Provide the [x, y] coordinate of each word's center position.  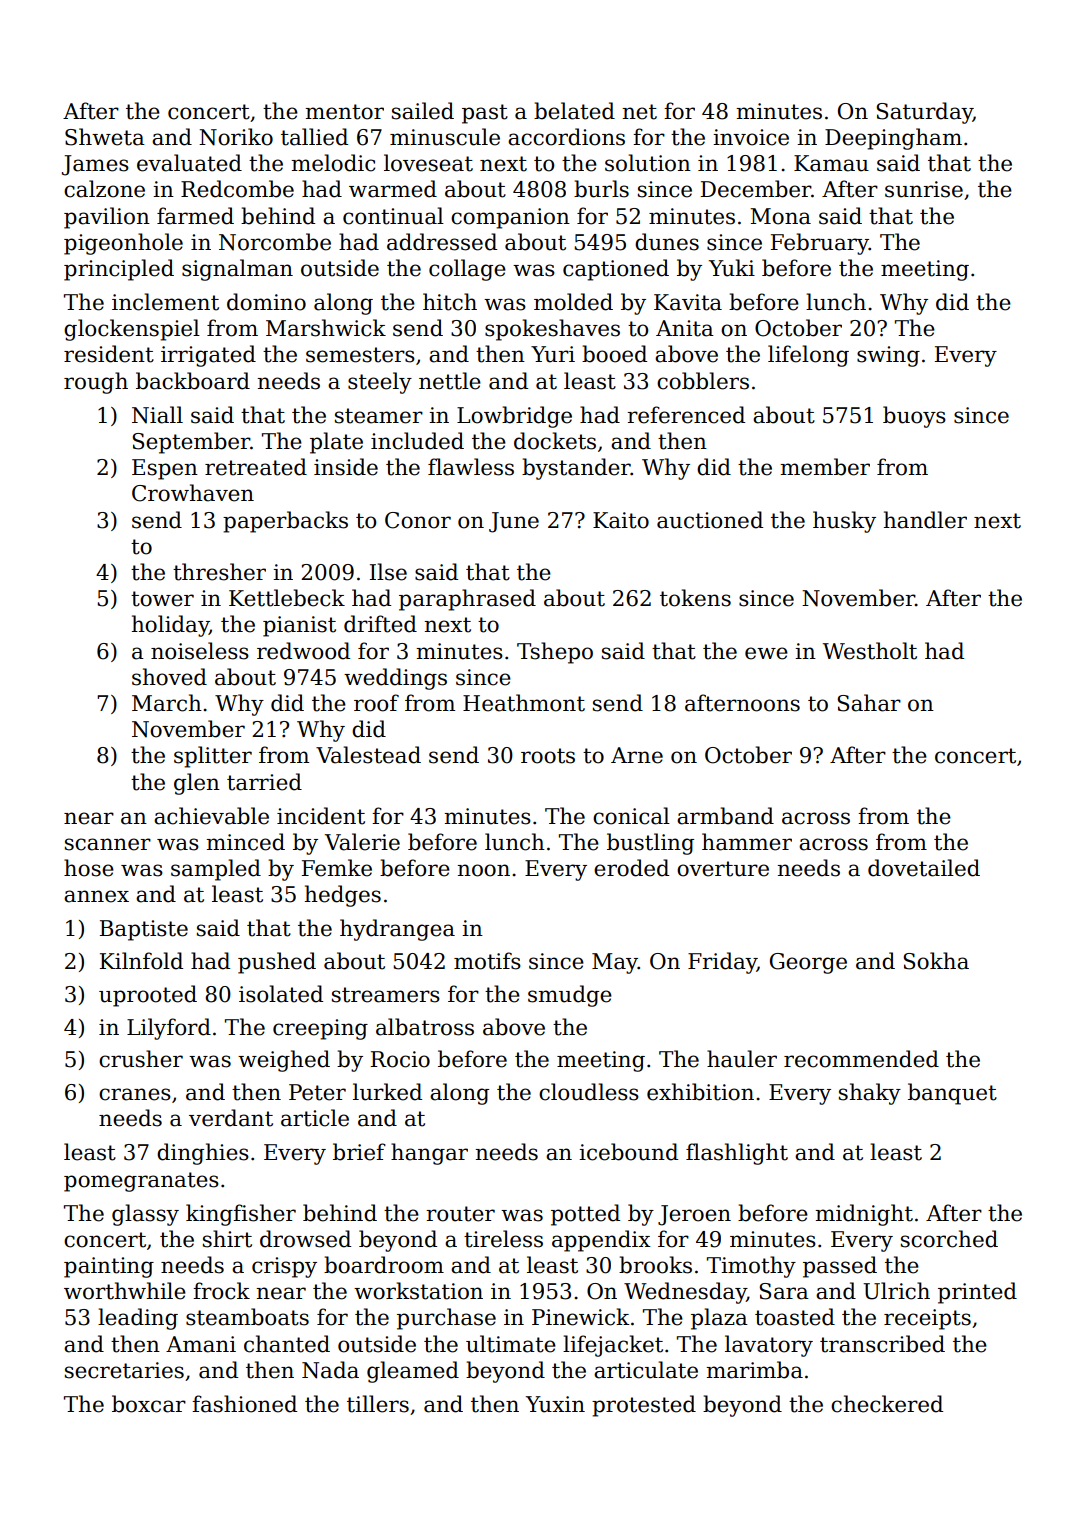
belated [574, 111]
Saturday [924, 113]
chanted [287, 1344]
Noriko [236, 137]
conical [631, 816]
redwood [303, 651]
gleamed [413, 1372]
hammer [747, 842]
